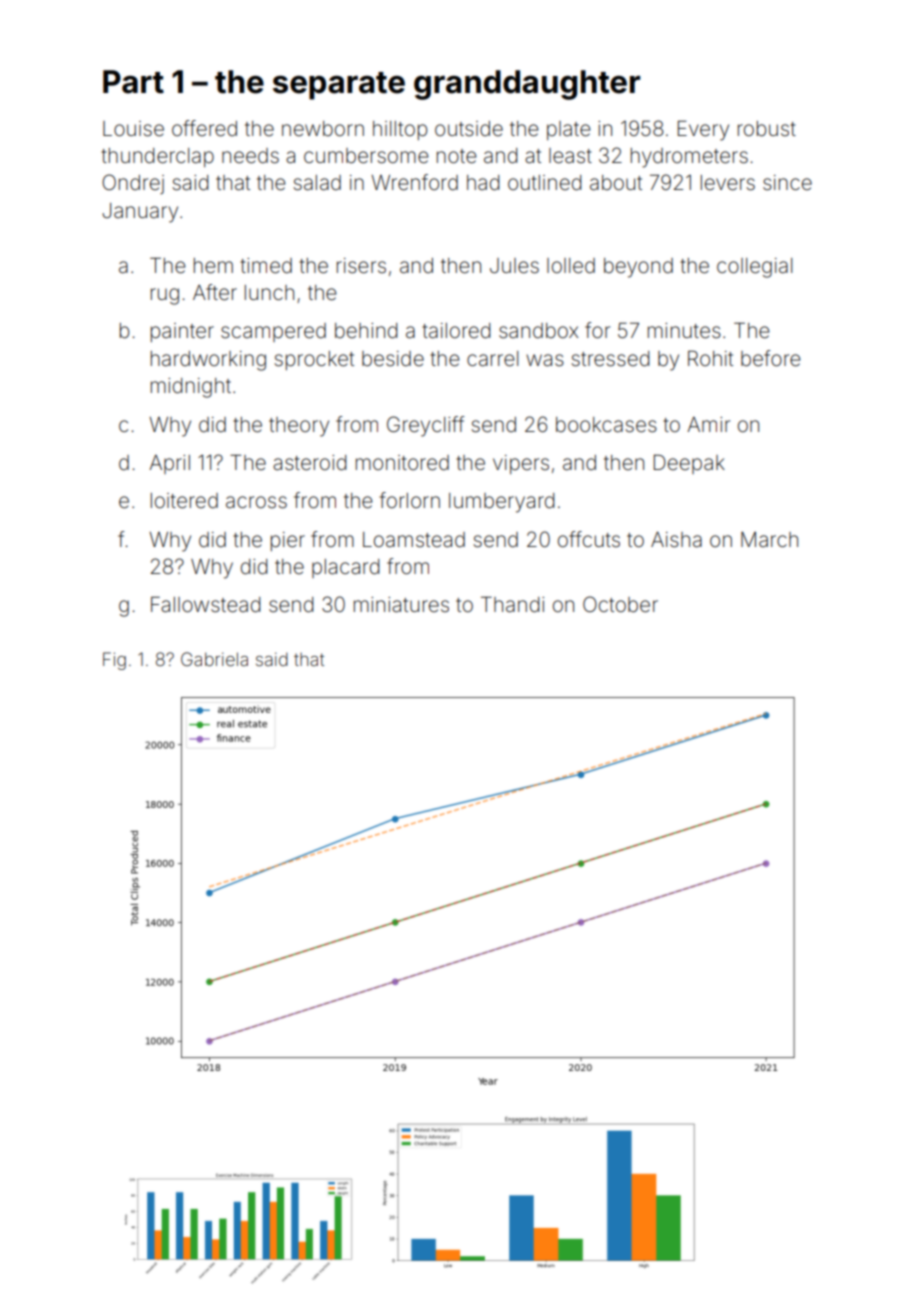 This screenshot has width=924, height=1311. What do you see at coordinates (527, 85) in the screenshot?
I see `granddaughter` at bounding box center [527, 85].
